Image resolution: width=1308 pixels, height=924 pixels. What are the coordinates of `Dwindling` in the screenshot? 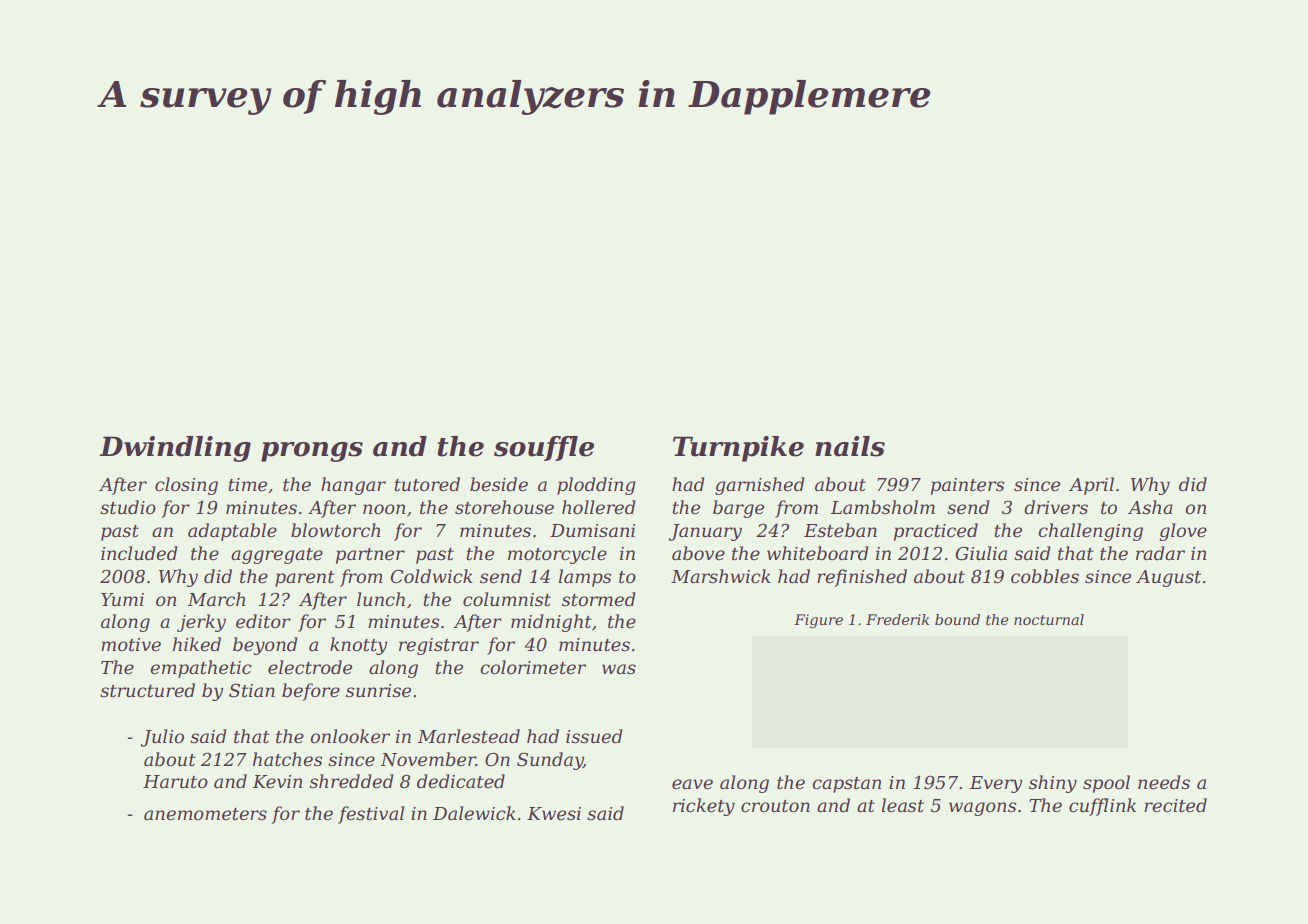 It's located at (175, 449).
